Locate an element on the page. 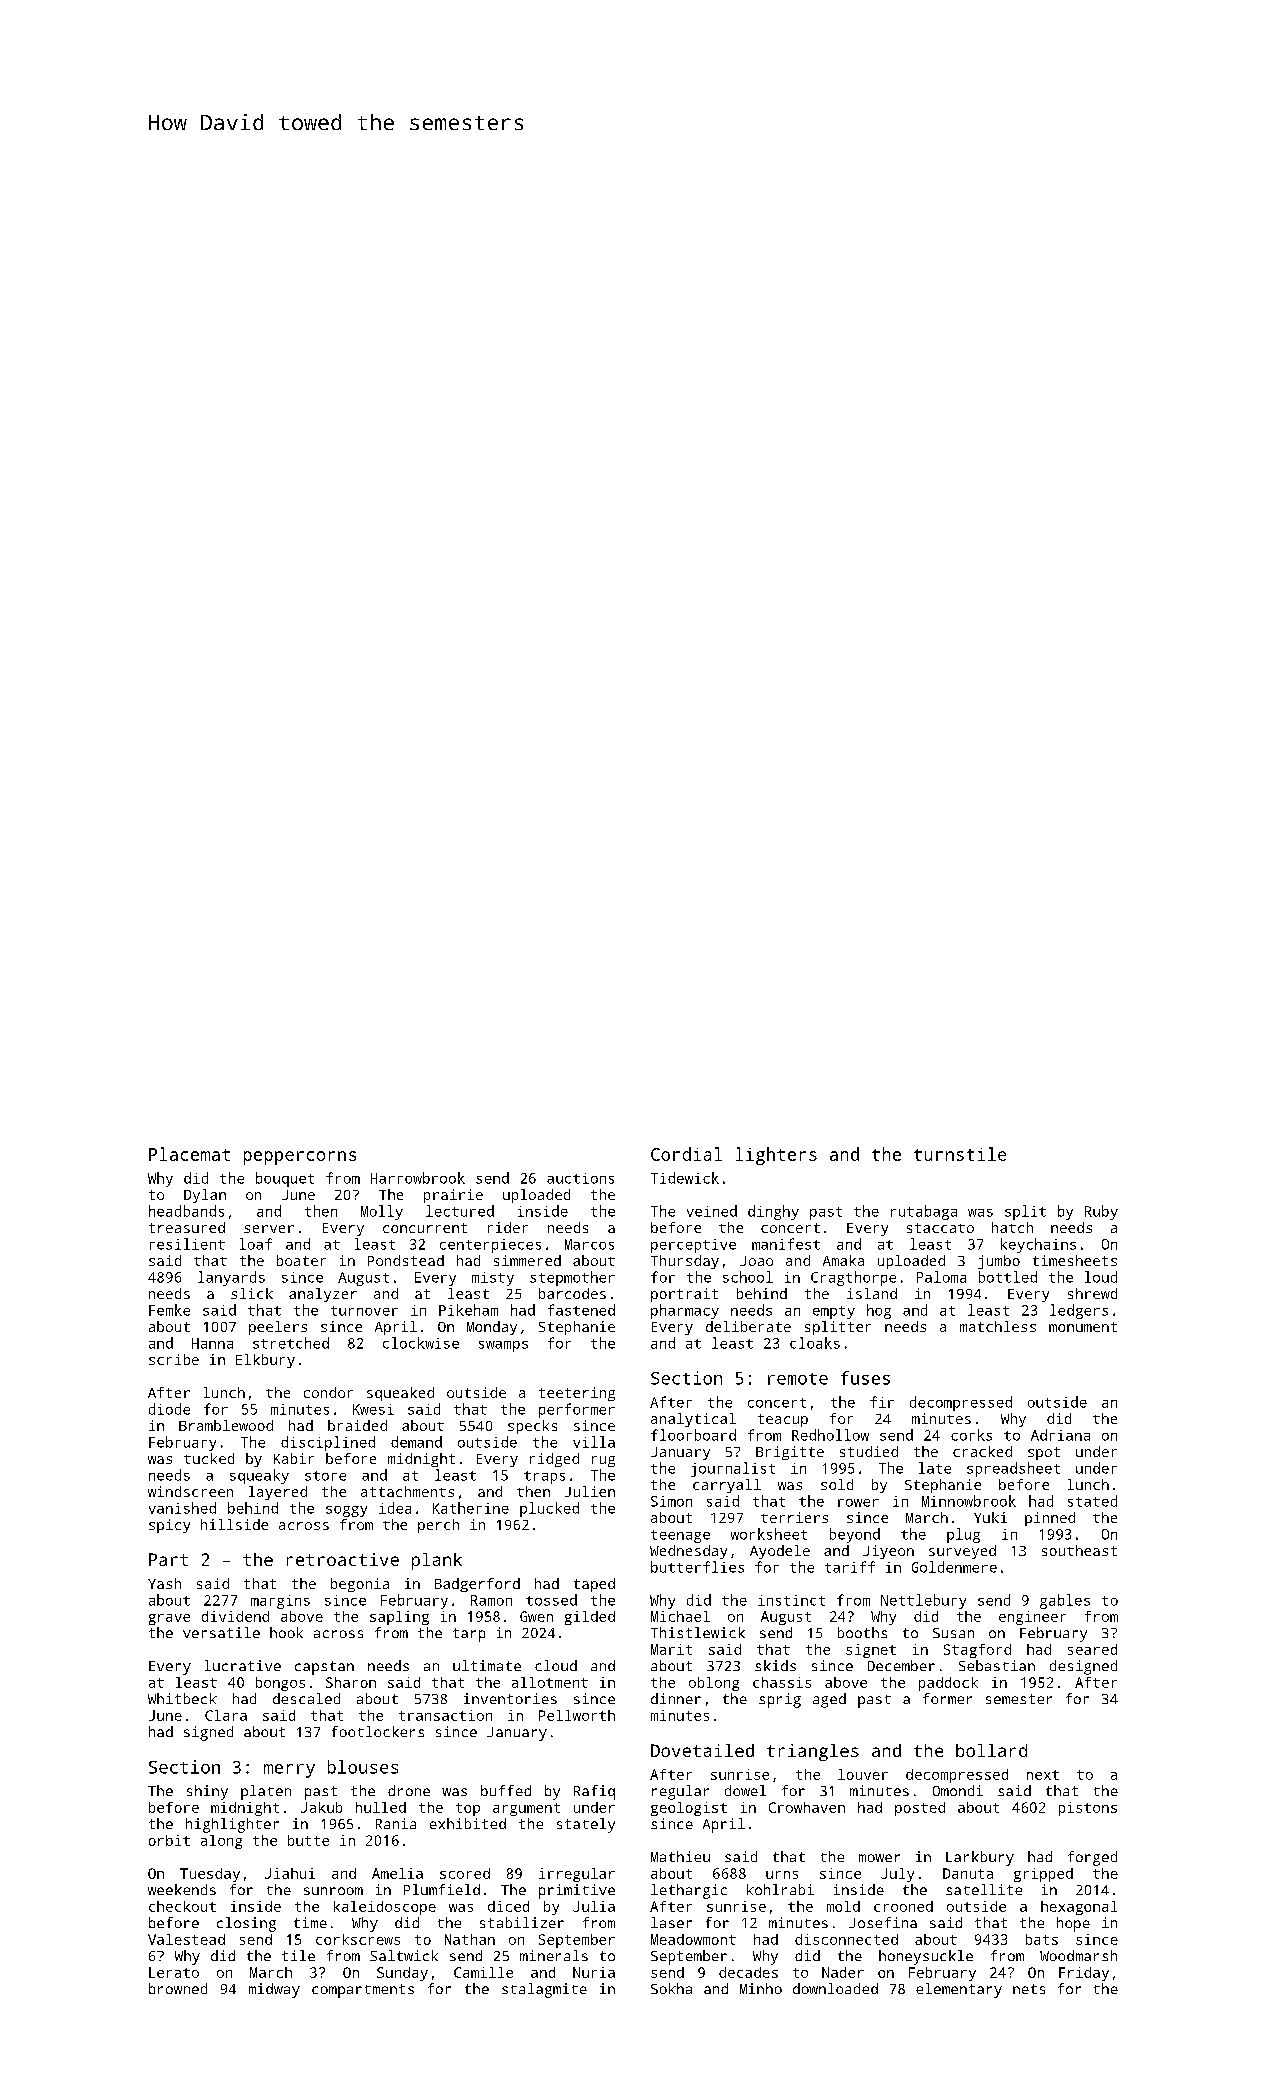 This image has width=1266, height=2084. satellite is located at coordinates (984, 1889).
